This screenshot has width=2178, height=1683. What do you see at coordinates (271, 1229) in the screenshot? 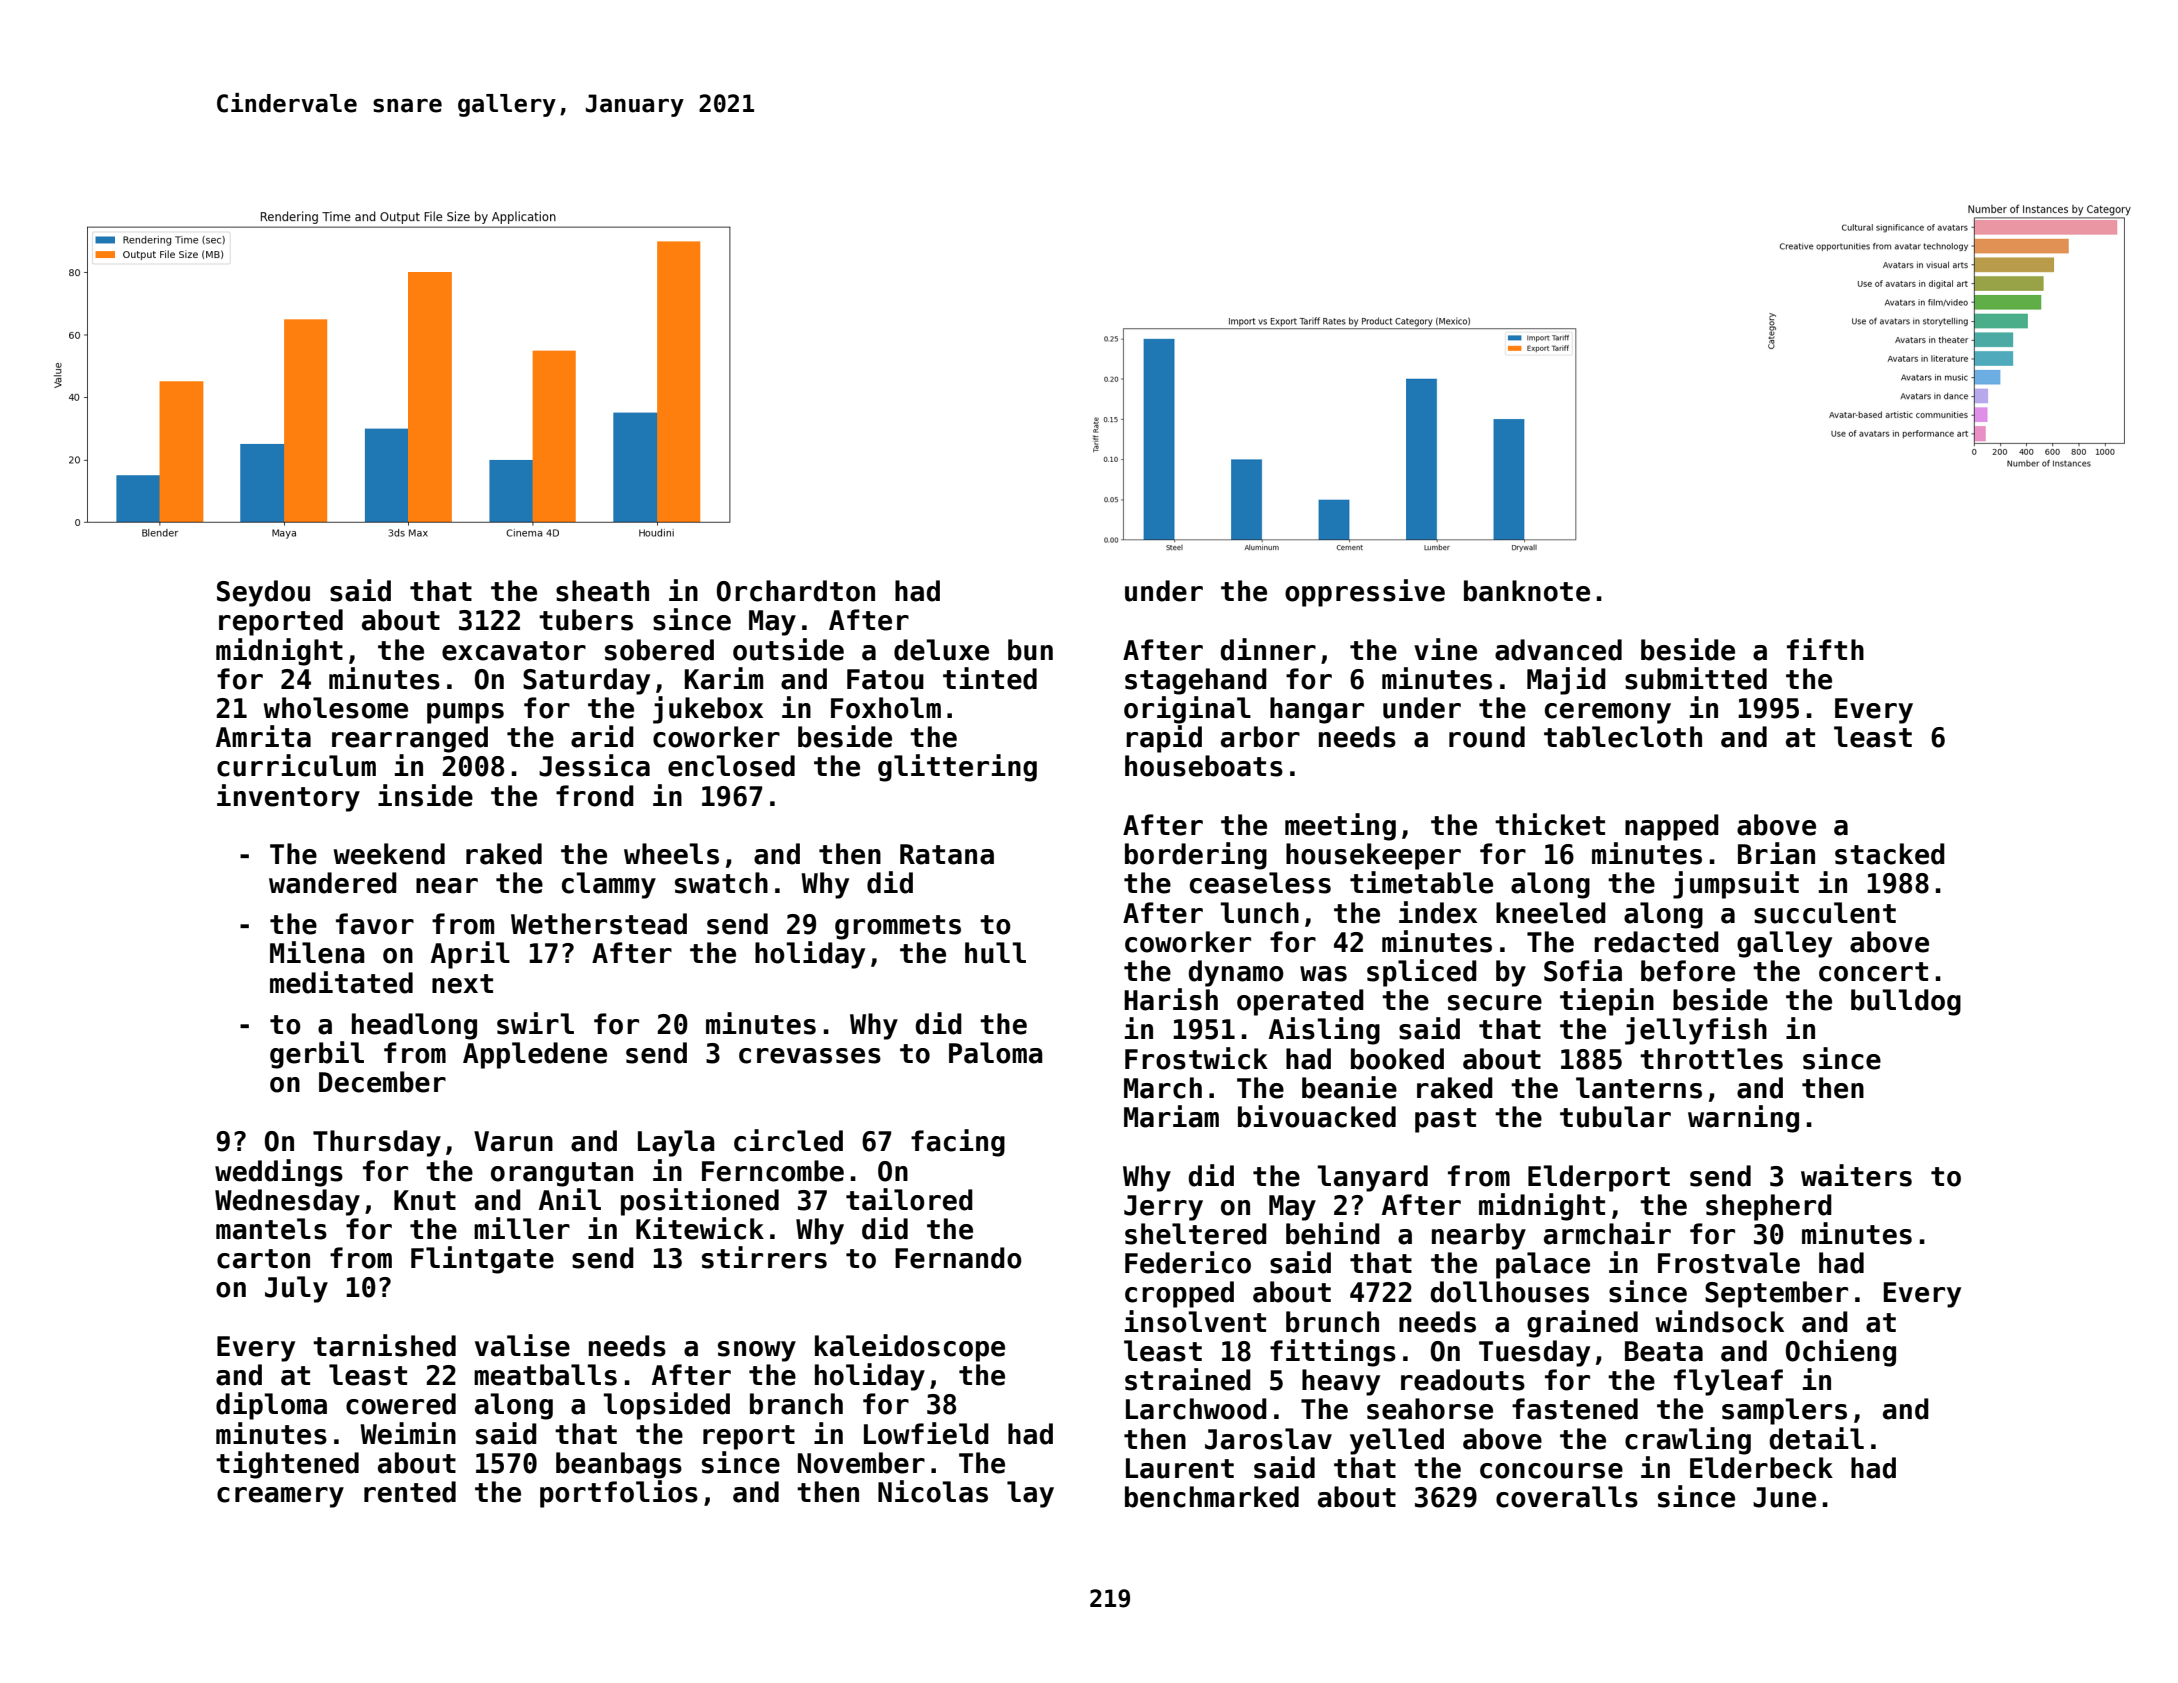
I see `mantels` at bounding box center [271, 1229].
